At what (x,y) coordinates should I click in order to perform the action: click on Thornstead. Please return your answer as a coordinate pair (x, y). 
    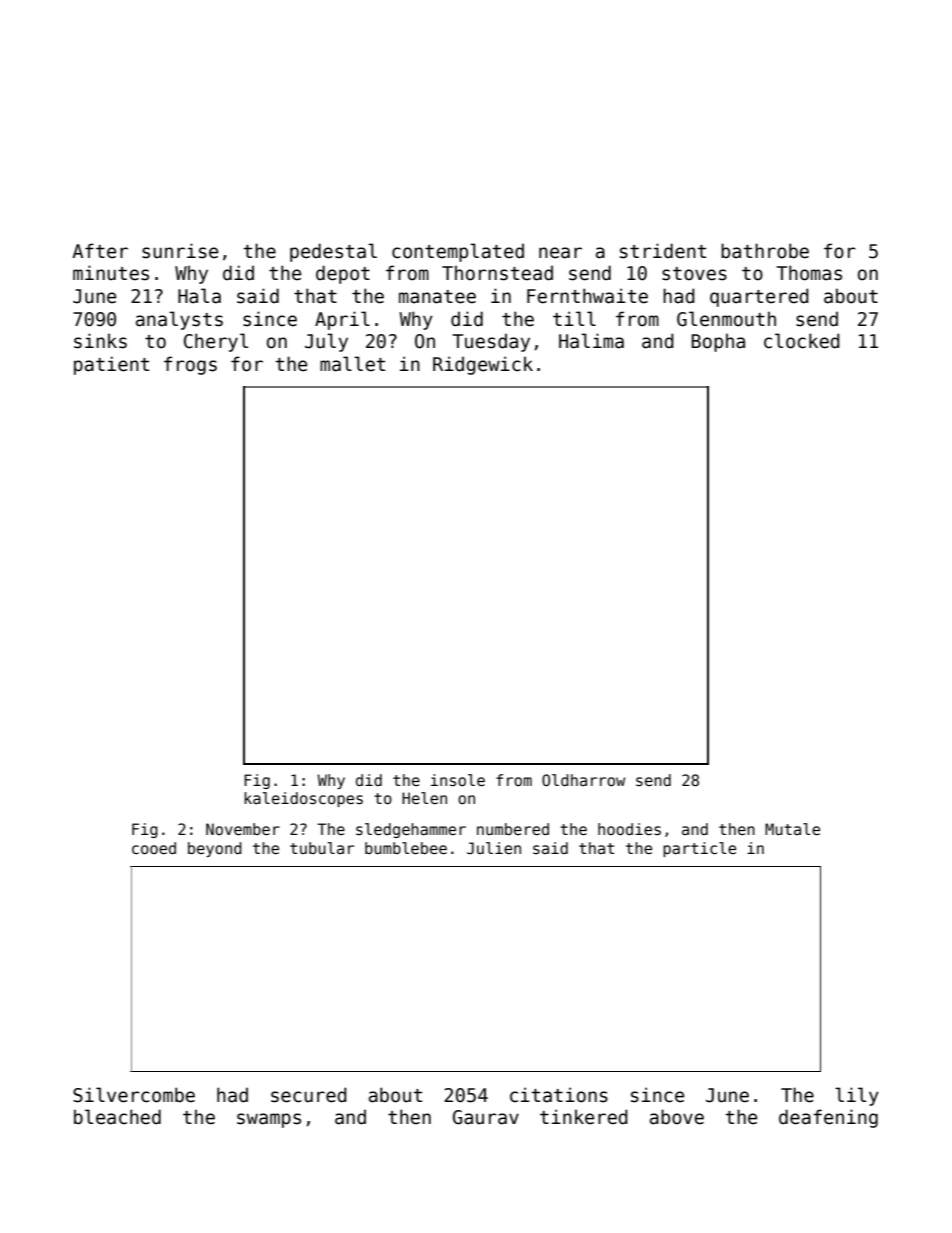
    Looking at the image, I should click on (497, 273).
